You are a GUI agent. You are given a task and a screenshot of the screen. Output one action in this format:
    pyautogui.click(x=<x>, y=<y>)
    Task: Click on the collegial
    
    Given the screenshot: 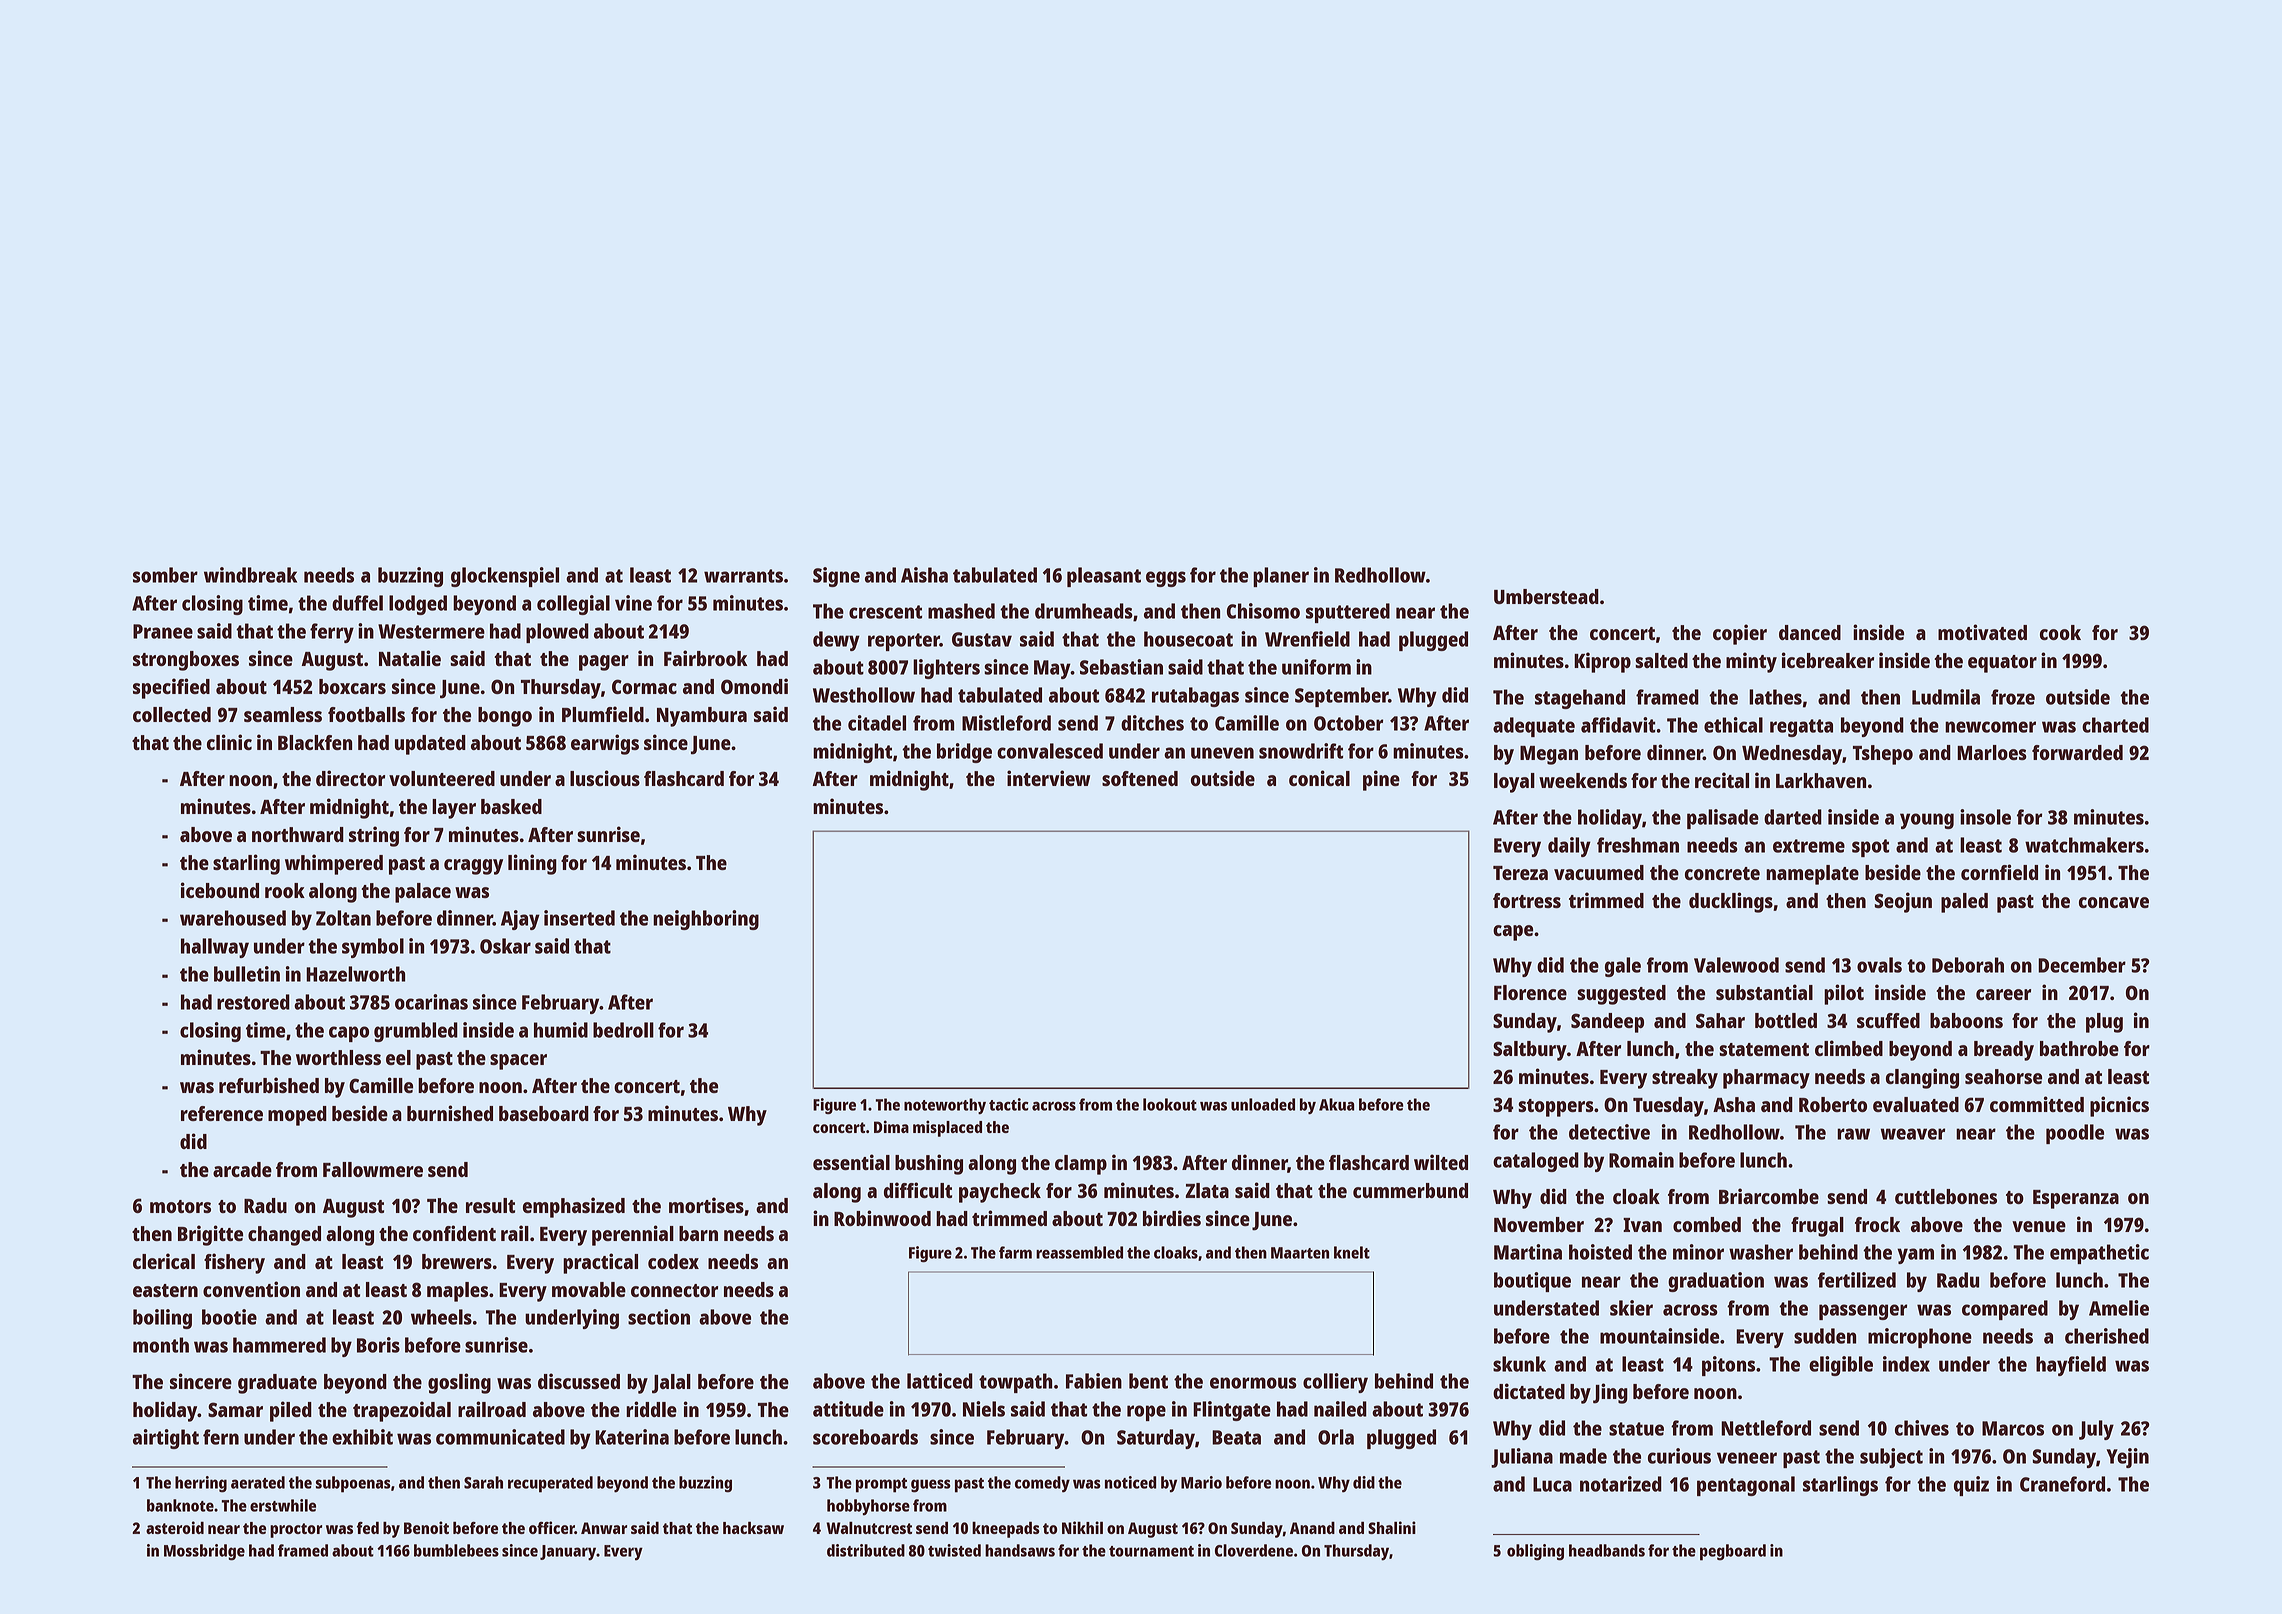 What is the action you would take?
    pyautogui.click(x=573, y=605)
